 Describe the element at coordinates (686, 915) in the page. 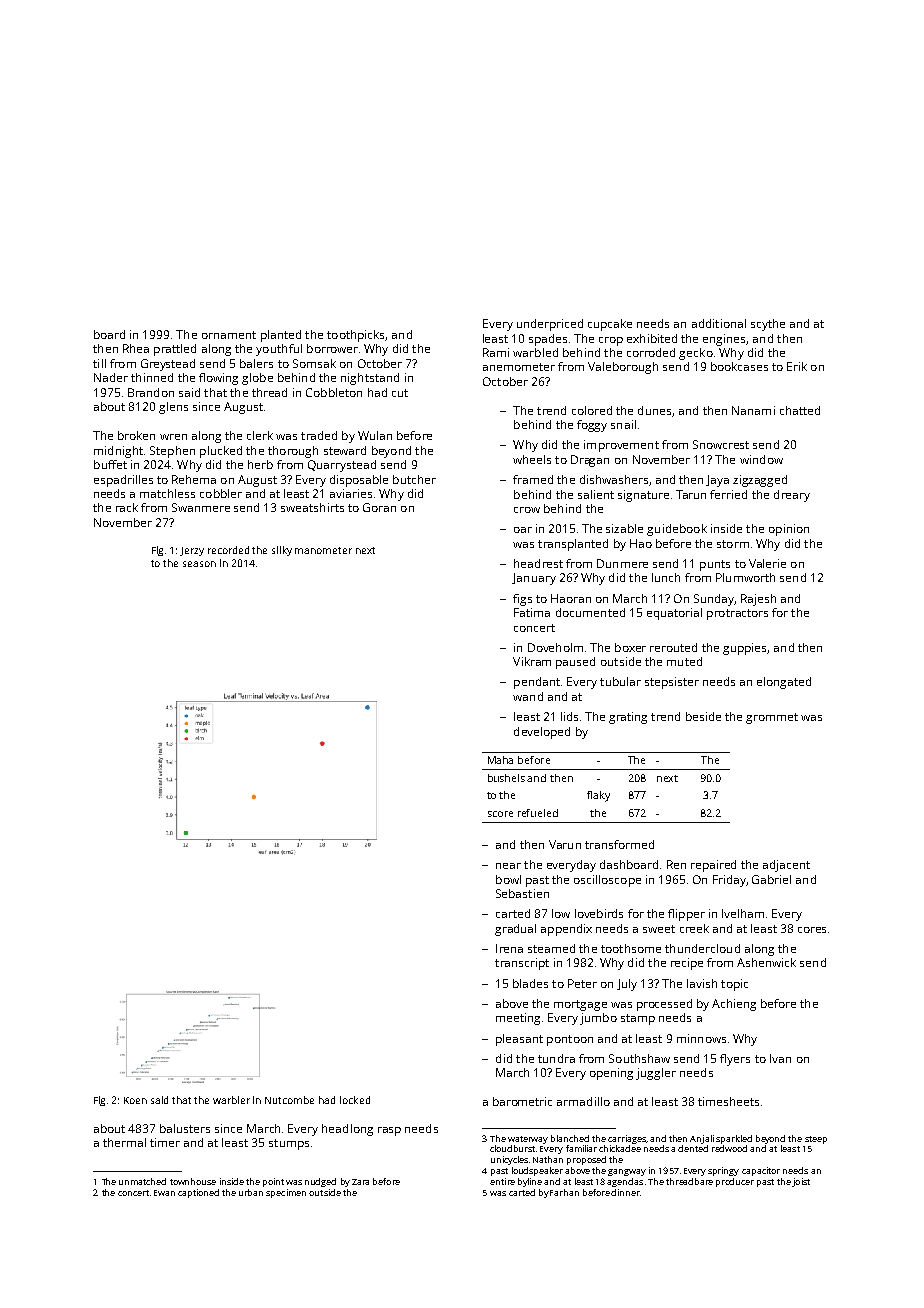

I see `flipper` at that location.
